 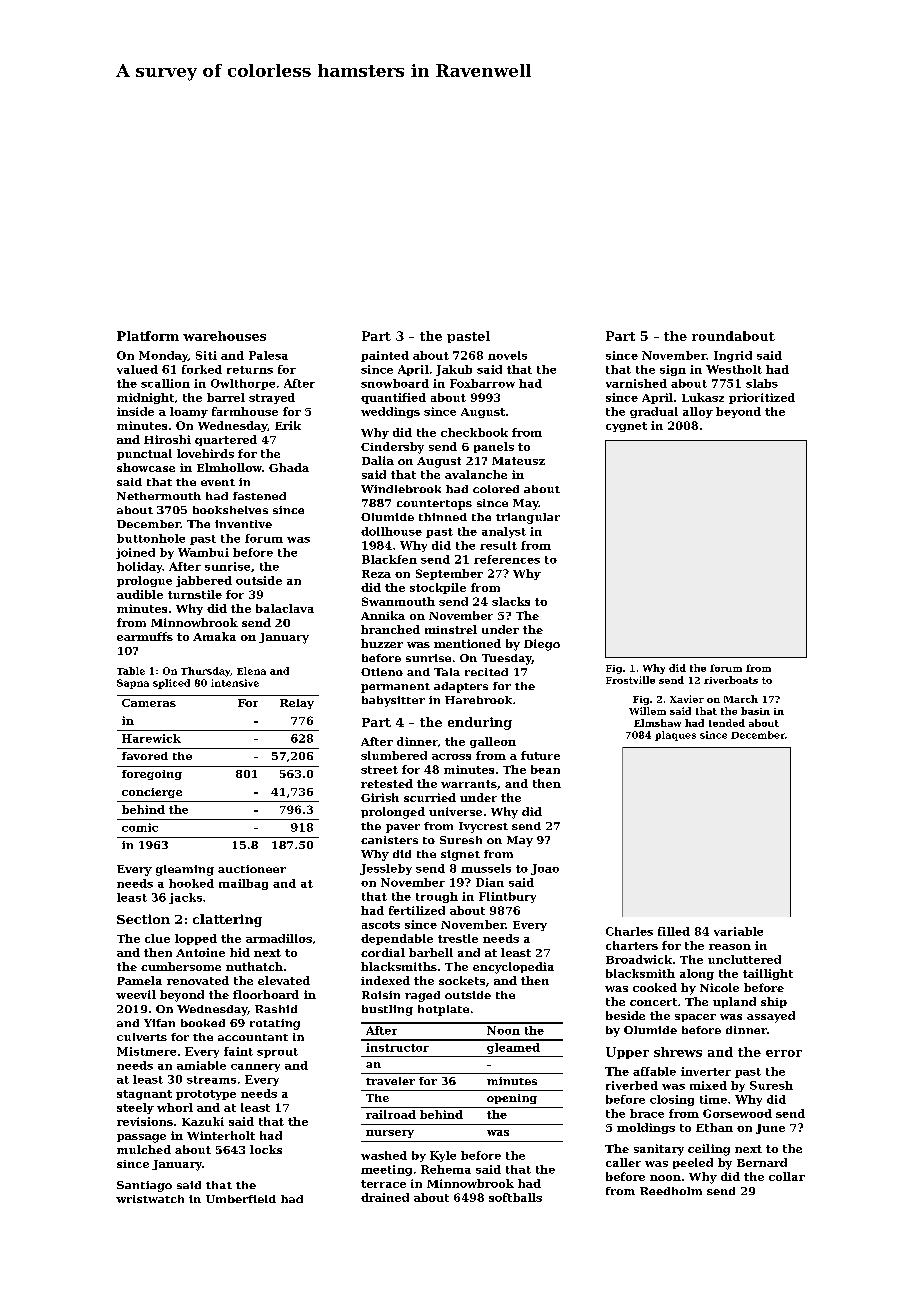 What do you see at coordinates (224, 336) in the page?
I see `warehouses` at bounding box center [224, 336].
